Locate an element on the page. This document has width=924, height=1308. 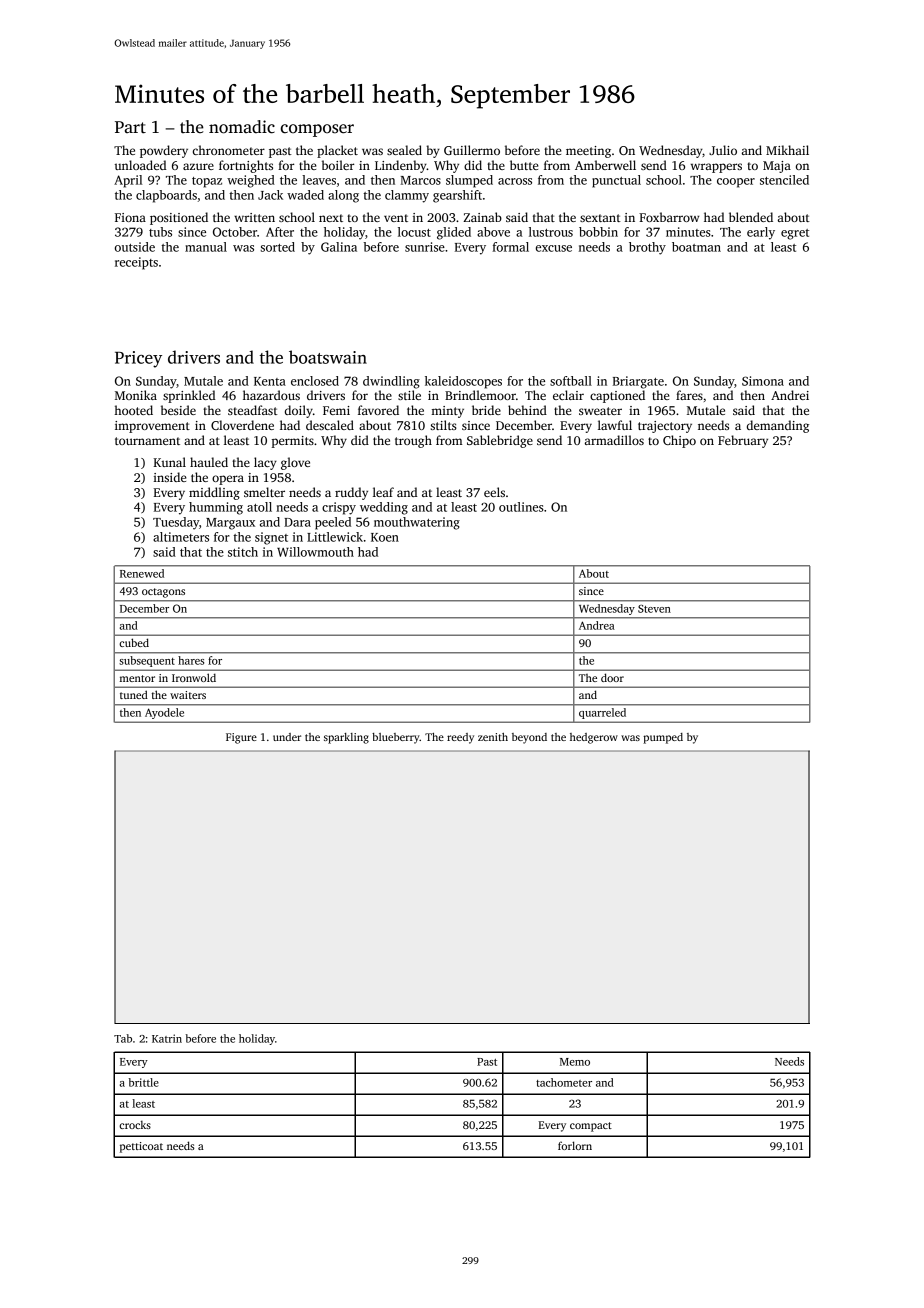
Simona is located at coordinates (763, 381).
